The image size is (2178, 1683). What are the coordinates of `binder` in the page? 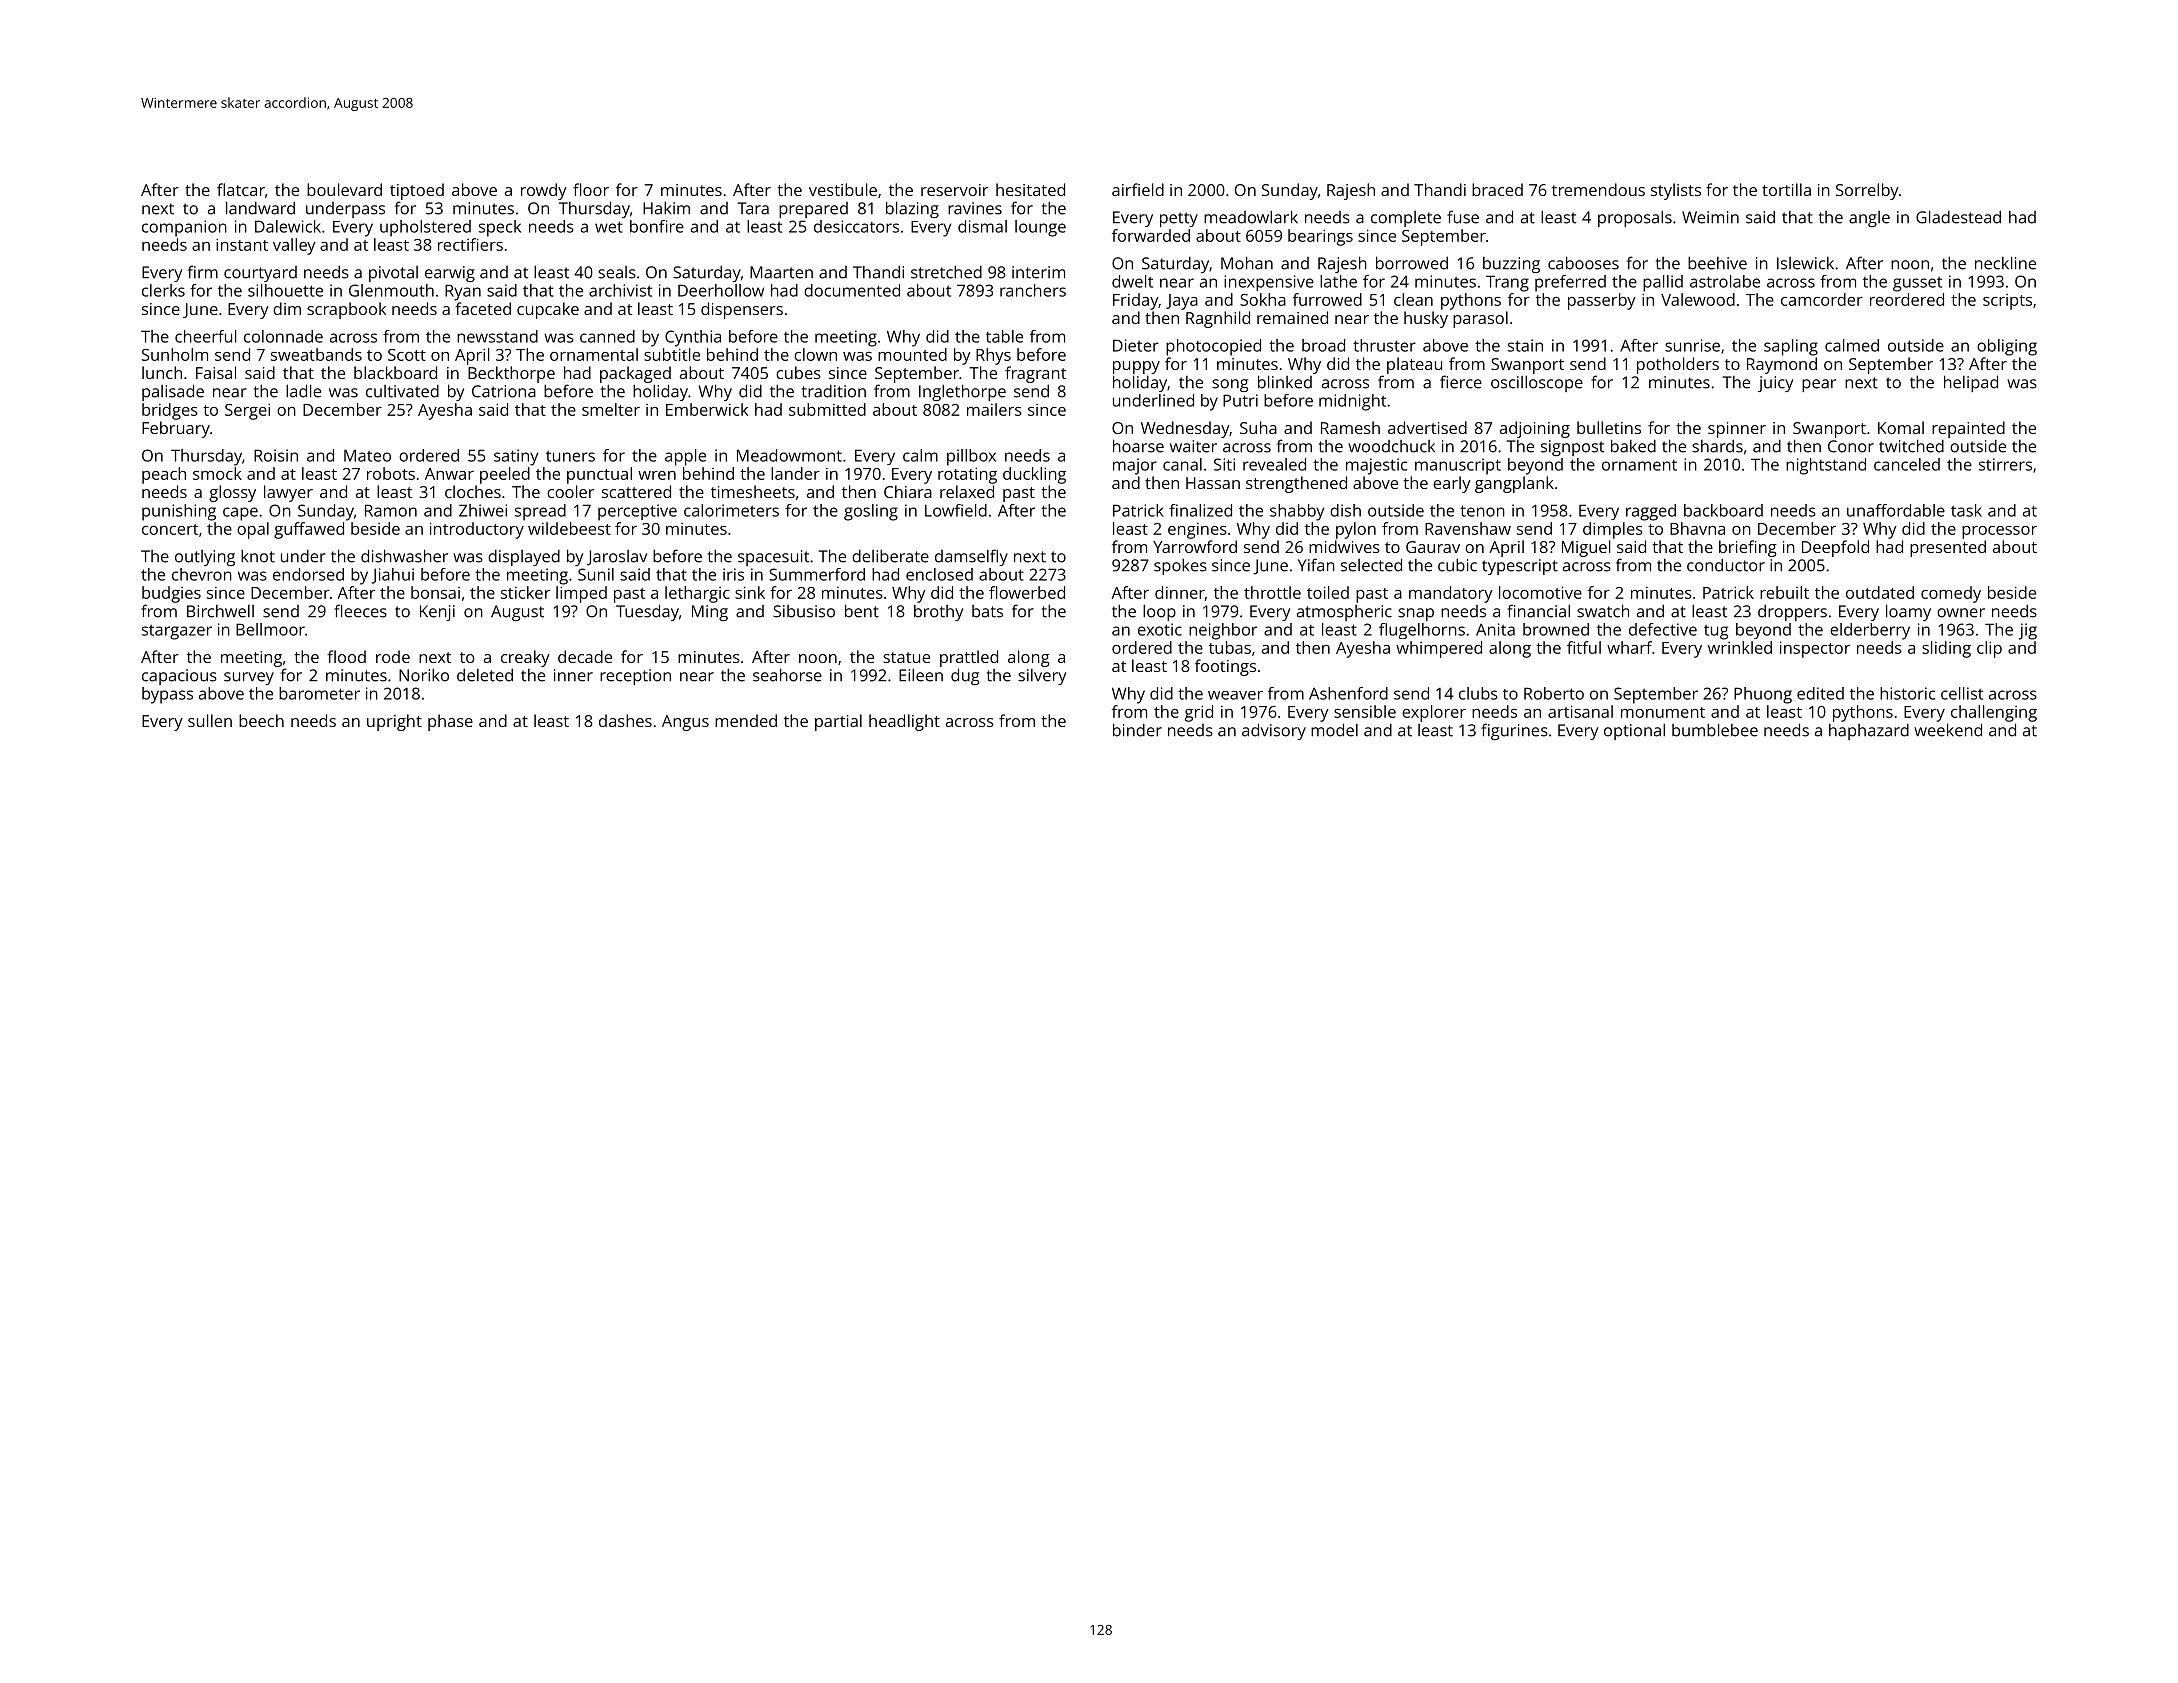 It's located at (1137, 730).
